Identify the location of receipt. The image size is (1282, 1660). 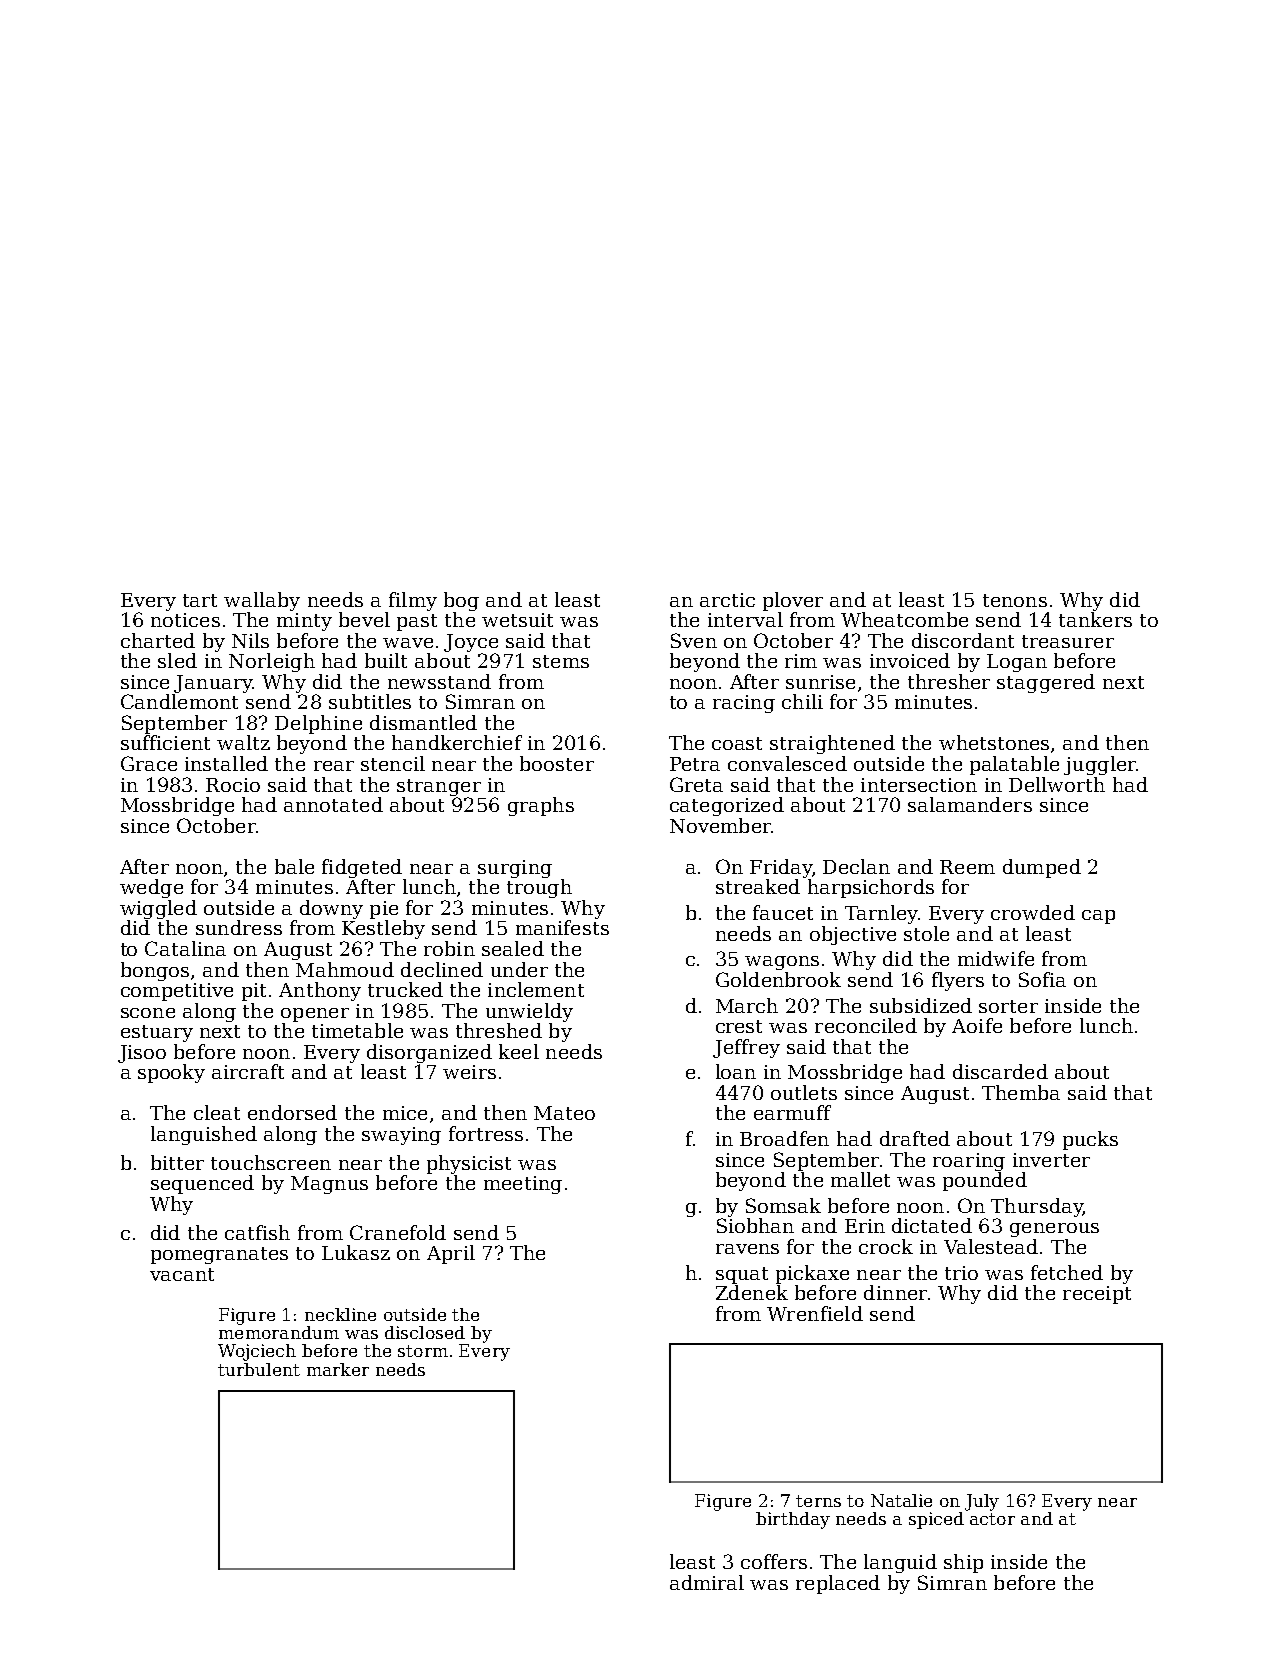
(1097, 1295).
